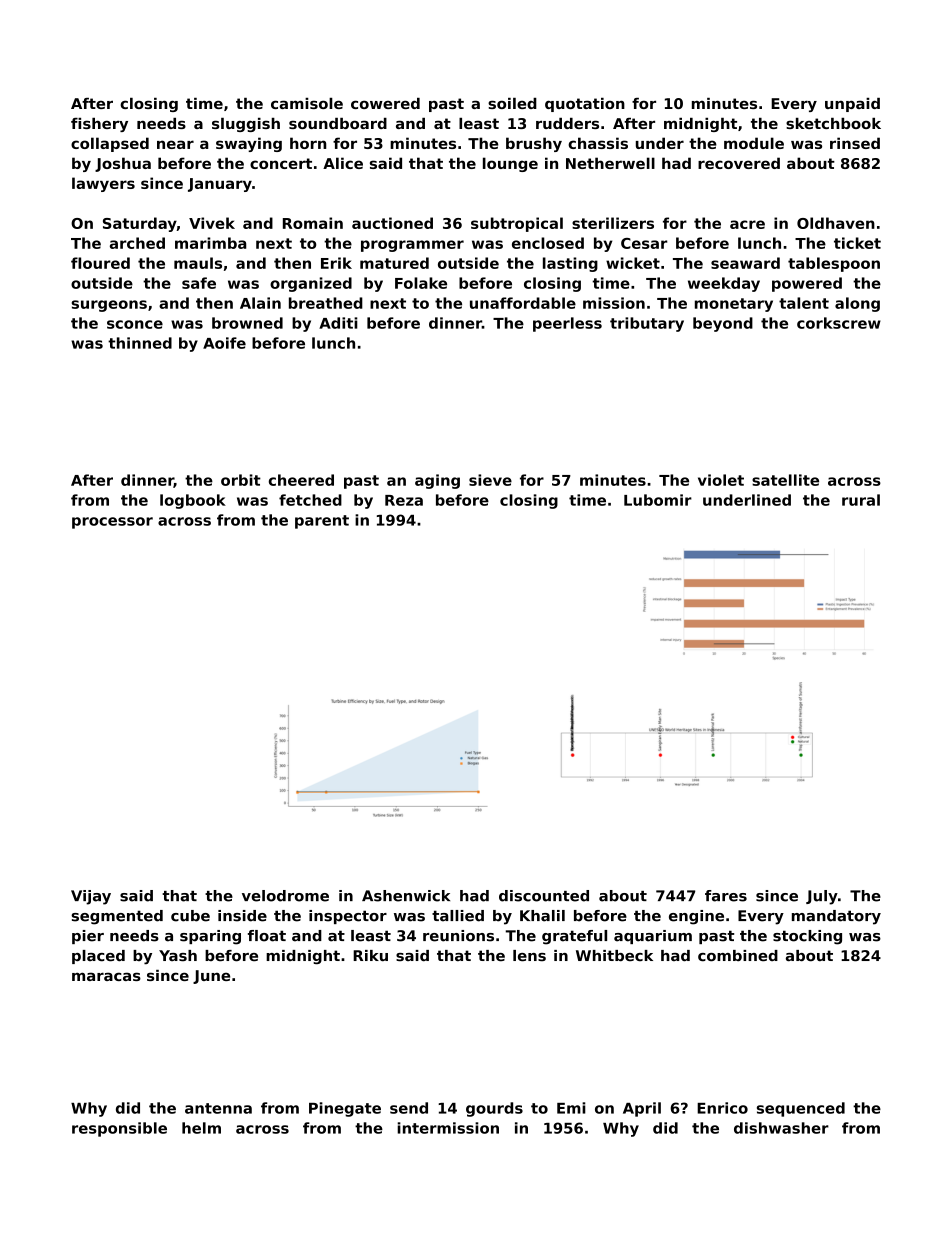 This screenshot has height=1233, width=952. Describe the element at coordinates (785, 480) in the screenshot. I see `satellite` at that location.
